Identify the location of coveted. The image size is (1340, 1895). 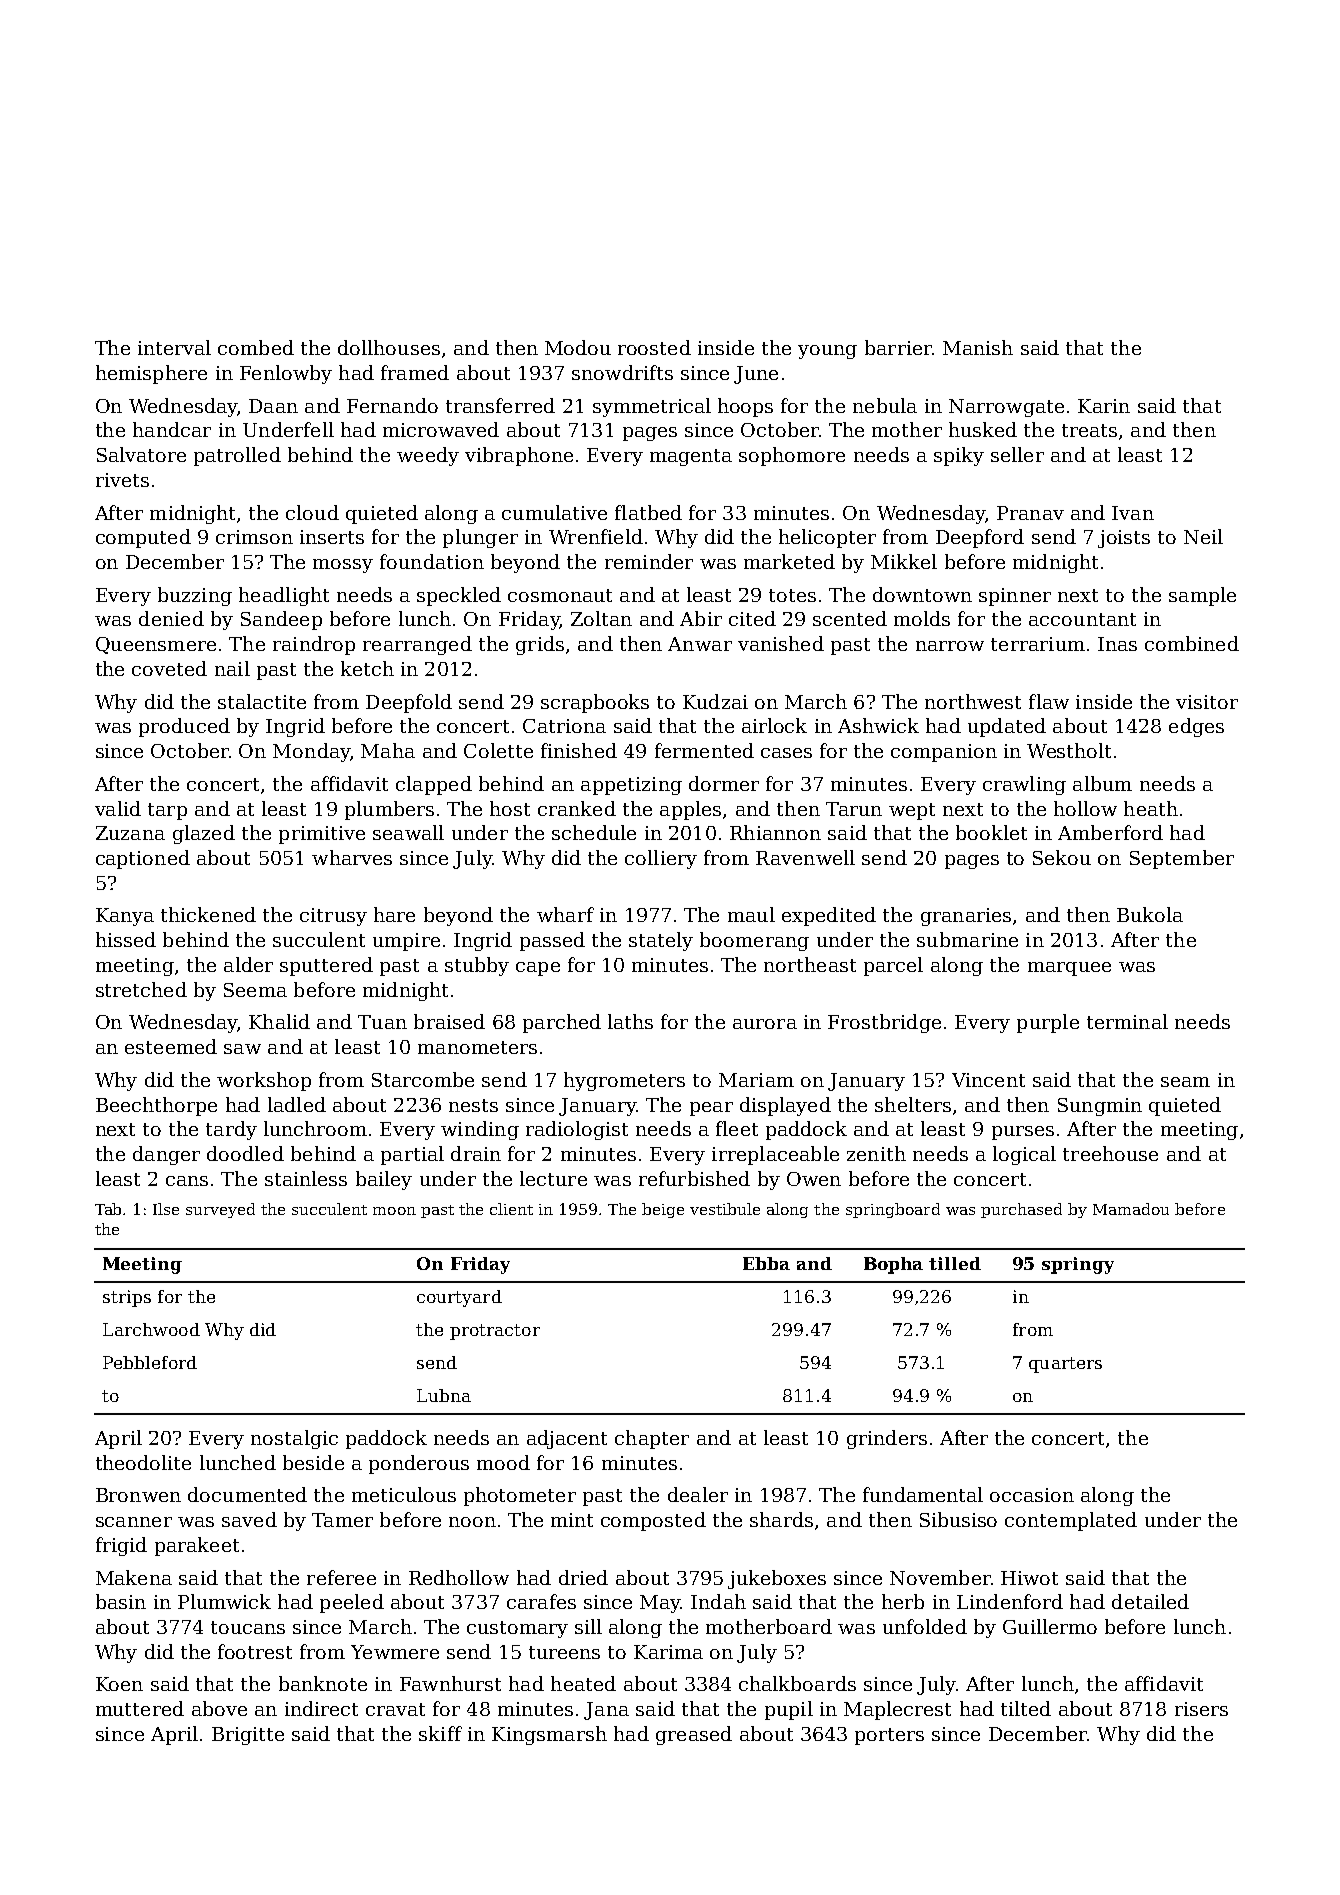
(169, 668).
